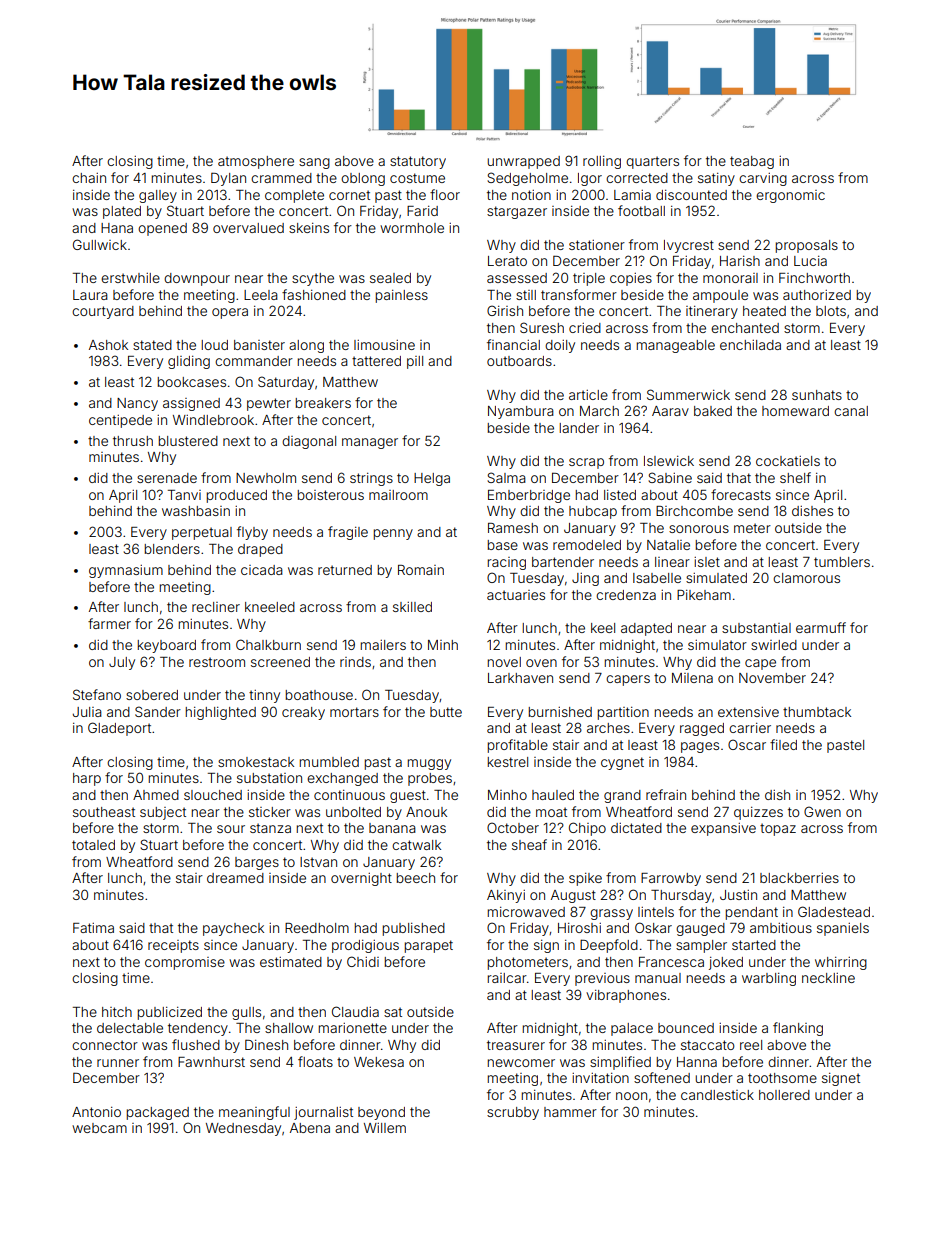  Describe the element at coordinates (602, 979) in the page. I see `previous` at that location.
